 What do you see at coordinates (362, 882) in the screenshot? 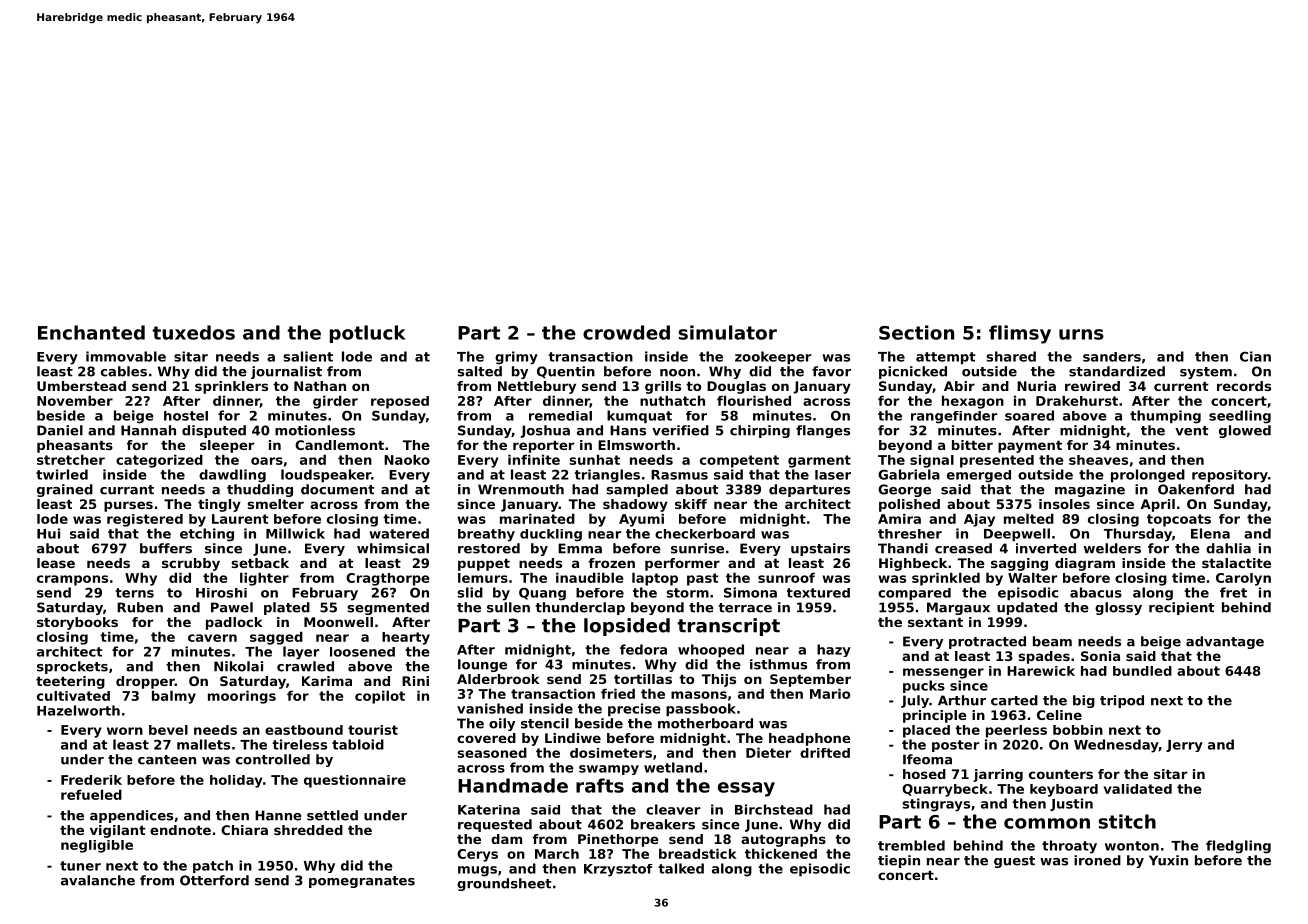
I see `pomegranates` at bounding box center [362, 882].
